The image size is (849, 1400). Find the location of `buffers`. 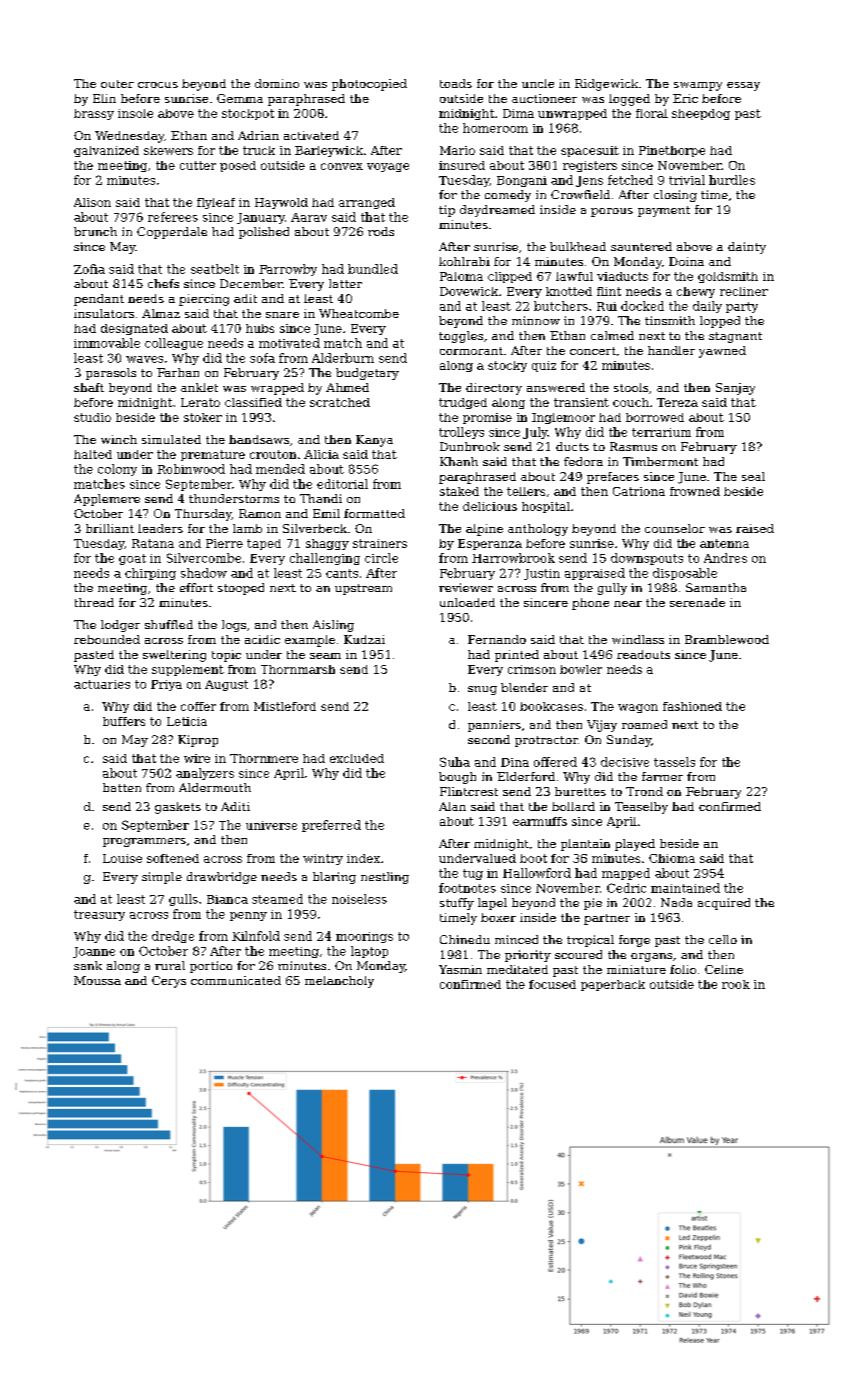

buffers is located at coordinates (124, 721).
